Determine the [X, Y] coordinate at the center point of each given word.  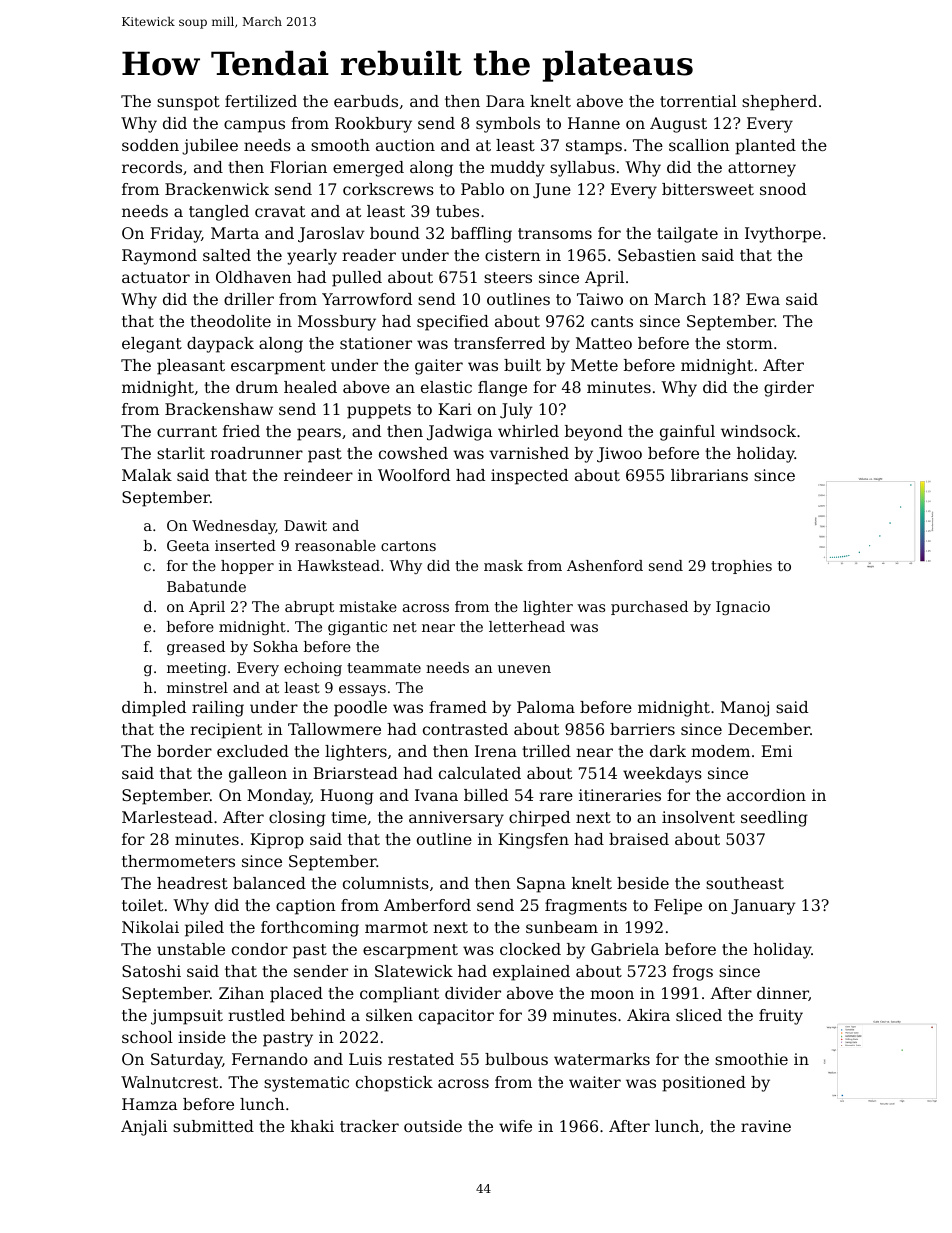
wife [515, 1126]
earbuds [366, 101]
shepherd [779, 103]
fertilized [261, 101]
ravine [766, 1126]
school [147, 1037]
